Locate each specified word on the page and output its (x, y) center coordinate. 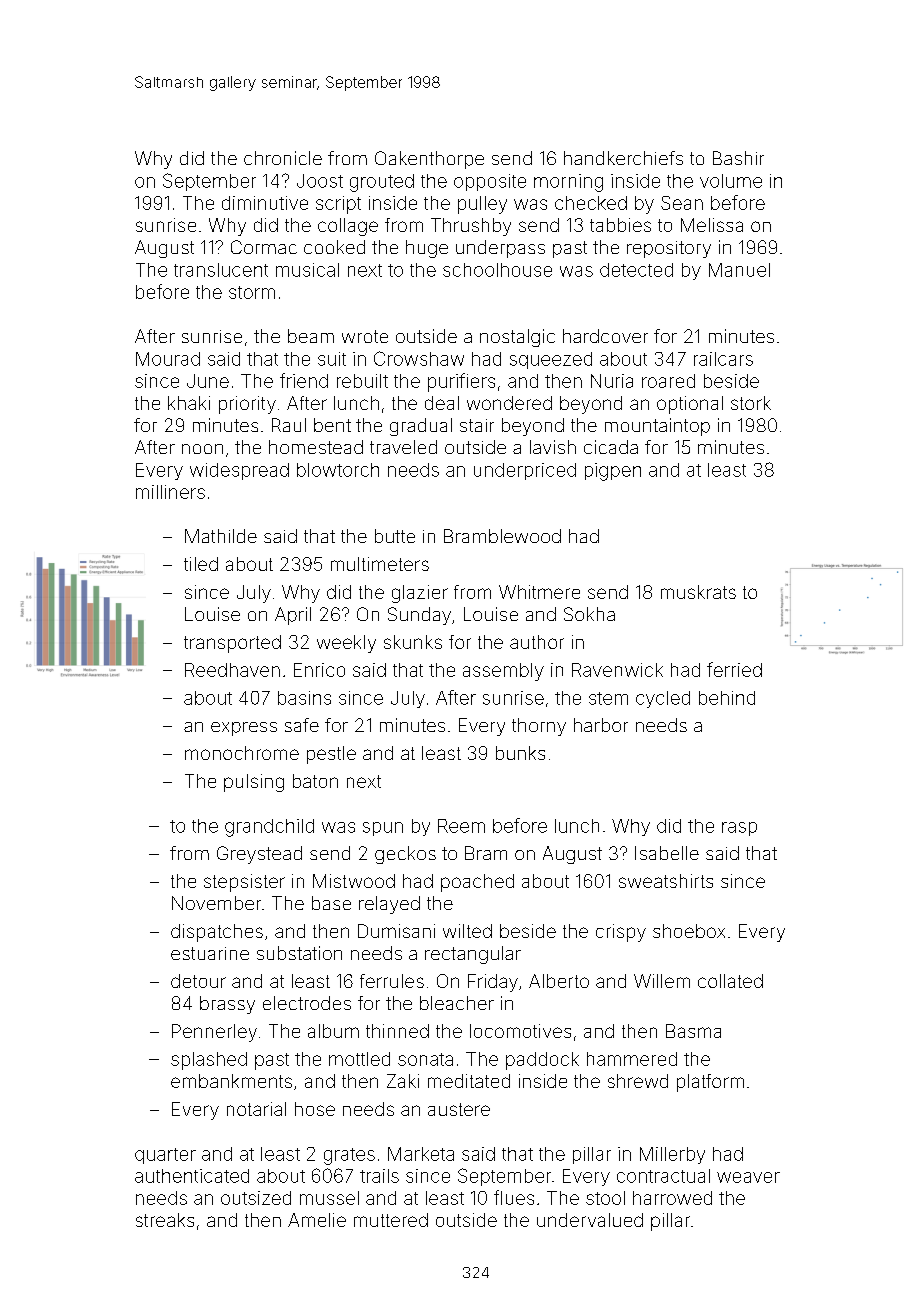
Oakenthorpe (429, 160)
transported (232, 644)
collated (730, 981)
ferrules (392, 981)
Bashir (738, 158)
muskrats (698, 592)
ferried (734, 669)
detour (198, 981)
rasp (739, 829)
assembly (503, 672)
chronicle (283, 158)
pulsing (254, 783)
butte (395, 536)
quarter (165, 1156)
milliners (170, 492)
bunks (520, 753)
